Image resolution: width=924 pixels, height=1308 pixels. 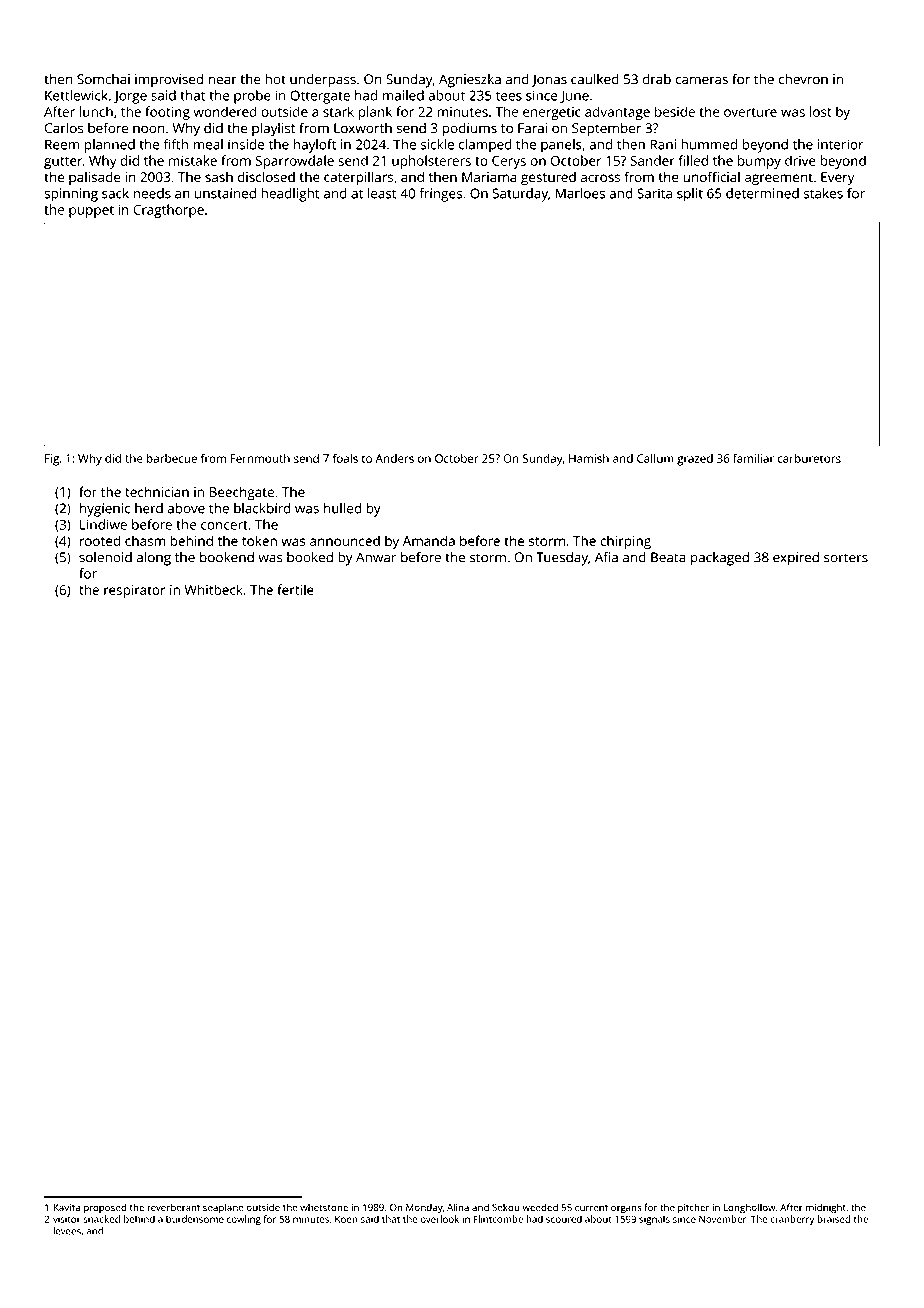 I want to click on Monday, so click(x=424, y=1208).
